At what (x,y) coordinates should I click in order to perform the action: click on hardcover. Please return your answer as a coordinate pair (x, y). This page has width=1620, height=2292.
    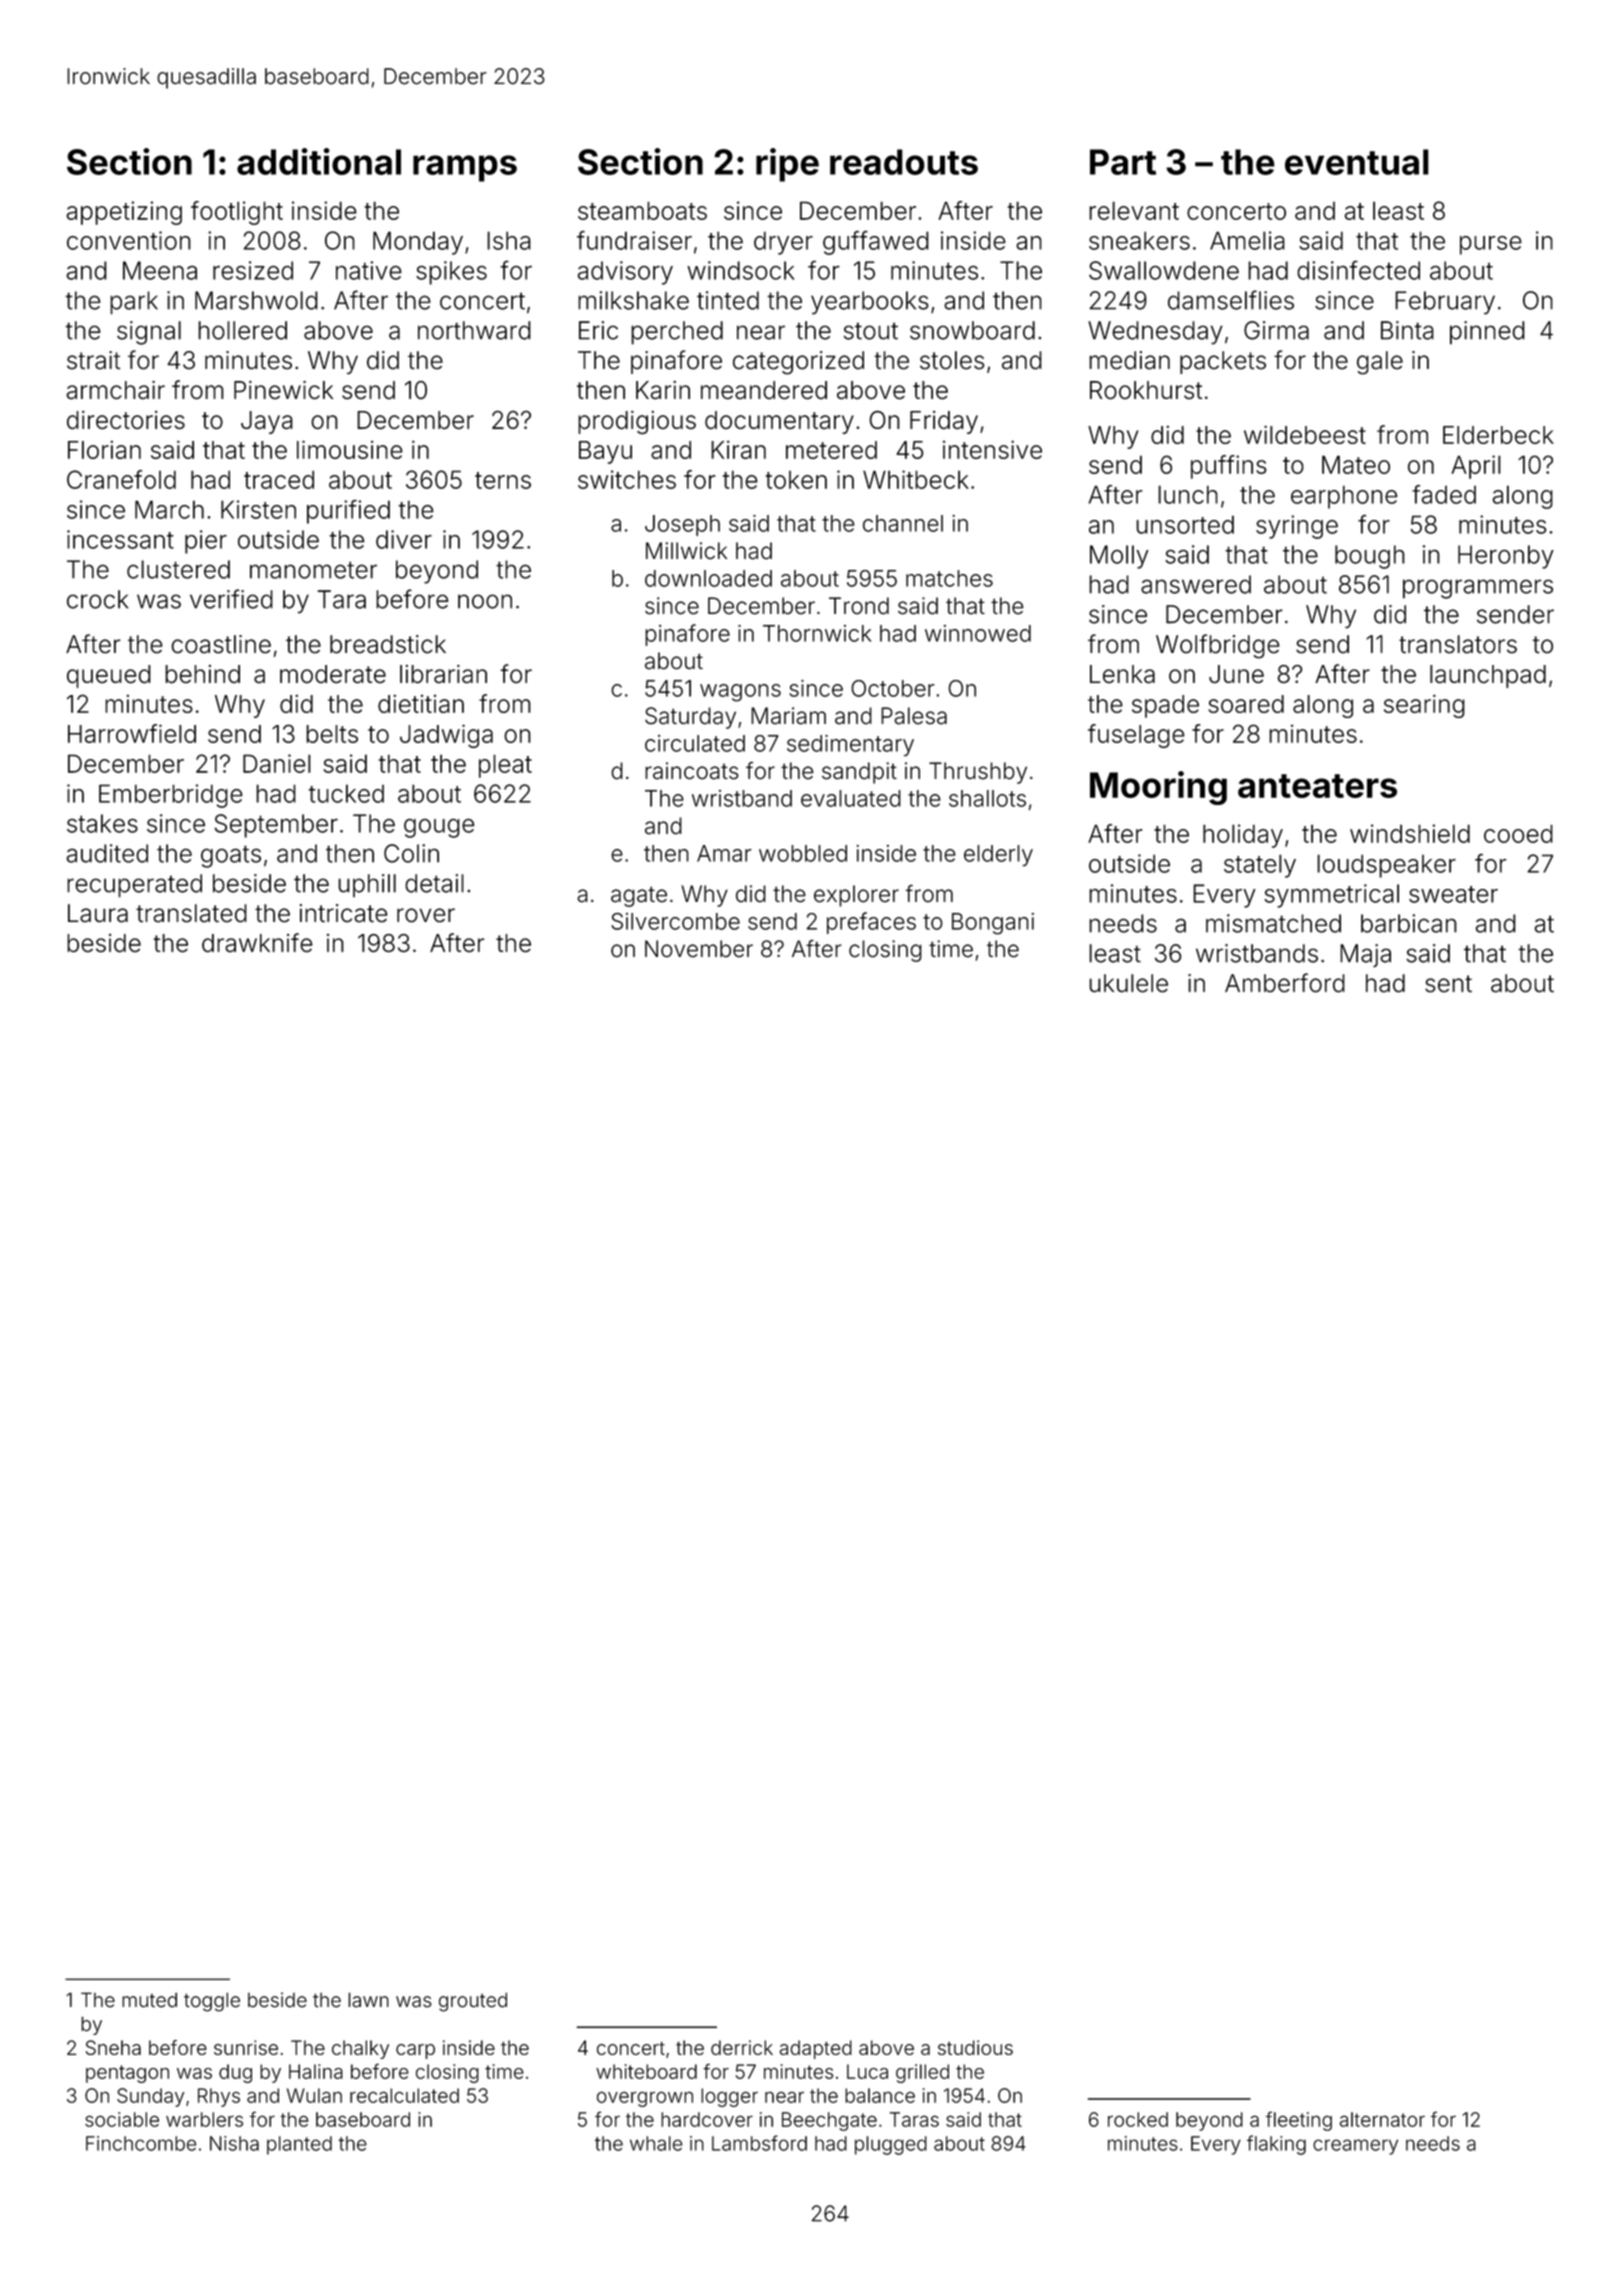
    Looking at the image, I should click on (707, 2119).
